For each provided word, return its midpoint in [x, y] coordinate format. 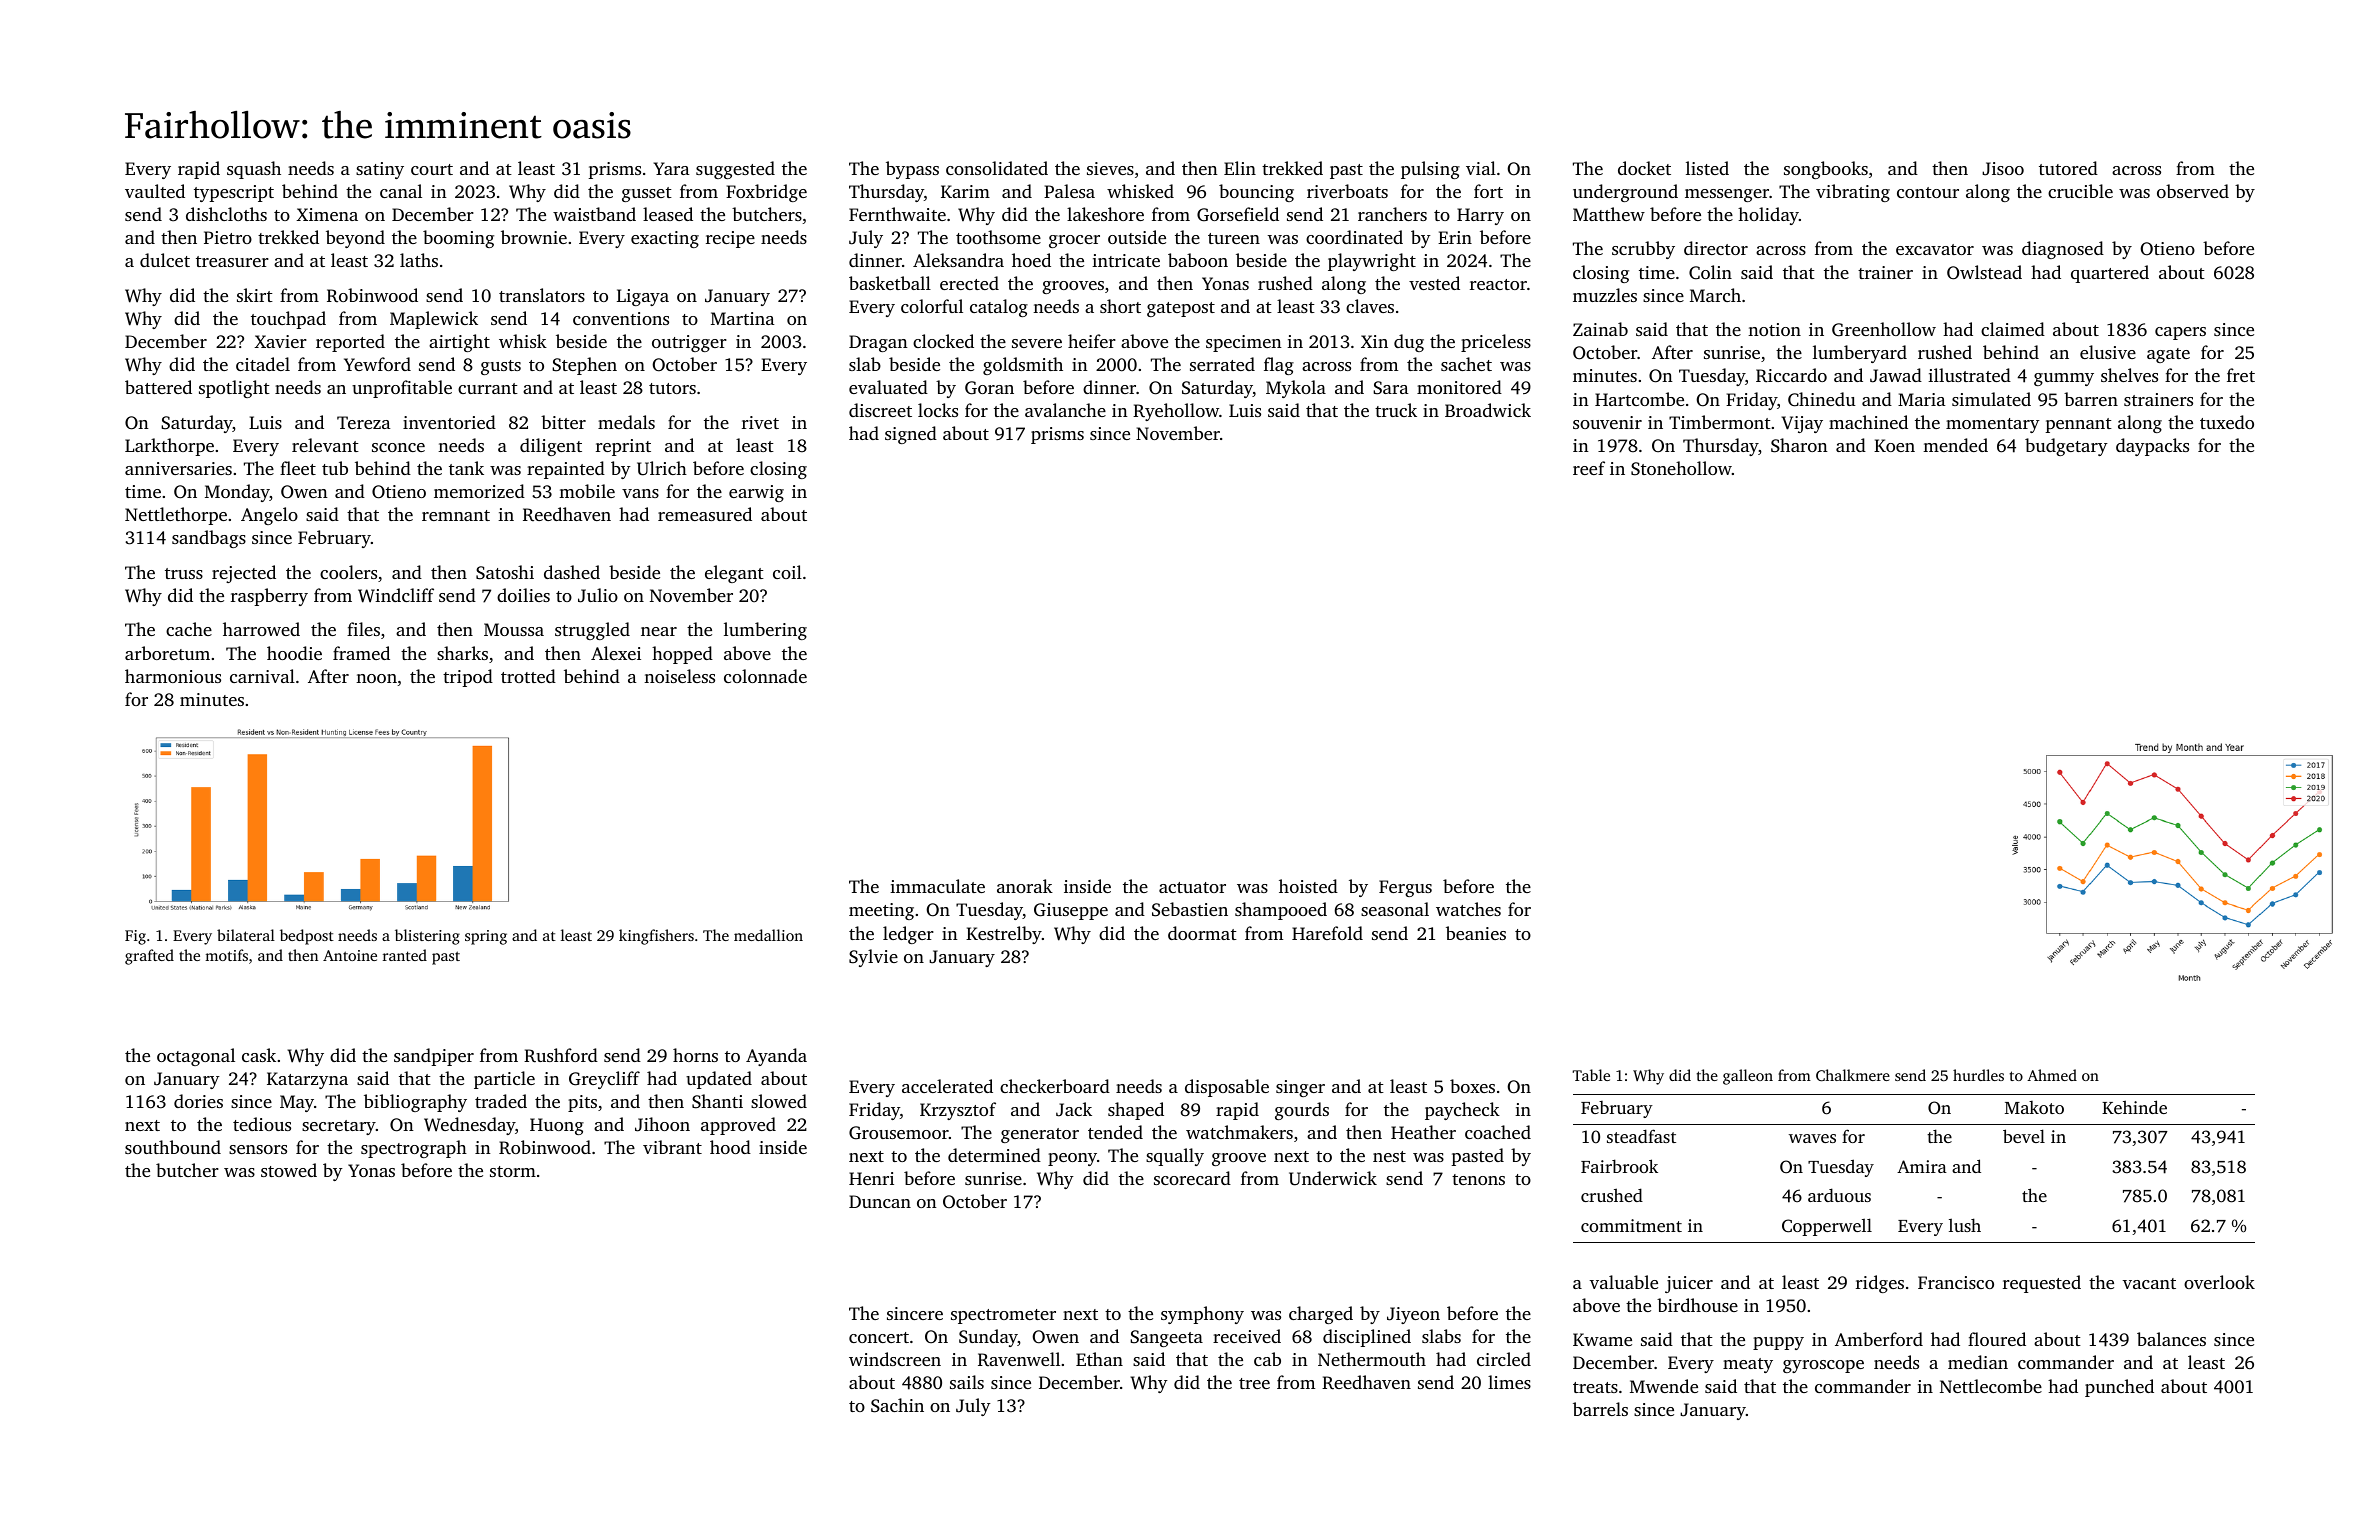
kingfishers [656, 937]
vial [1481, 168]
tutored [2068, 168]
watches [1468, 909]
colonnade [765, 676]
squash [254, 170]
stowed [289, 1170]
